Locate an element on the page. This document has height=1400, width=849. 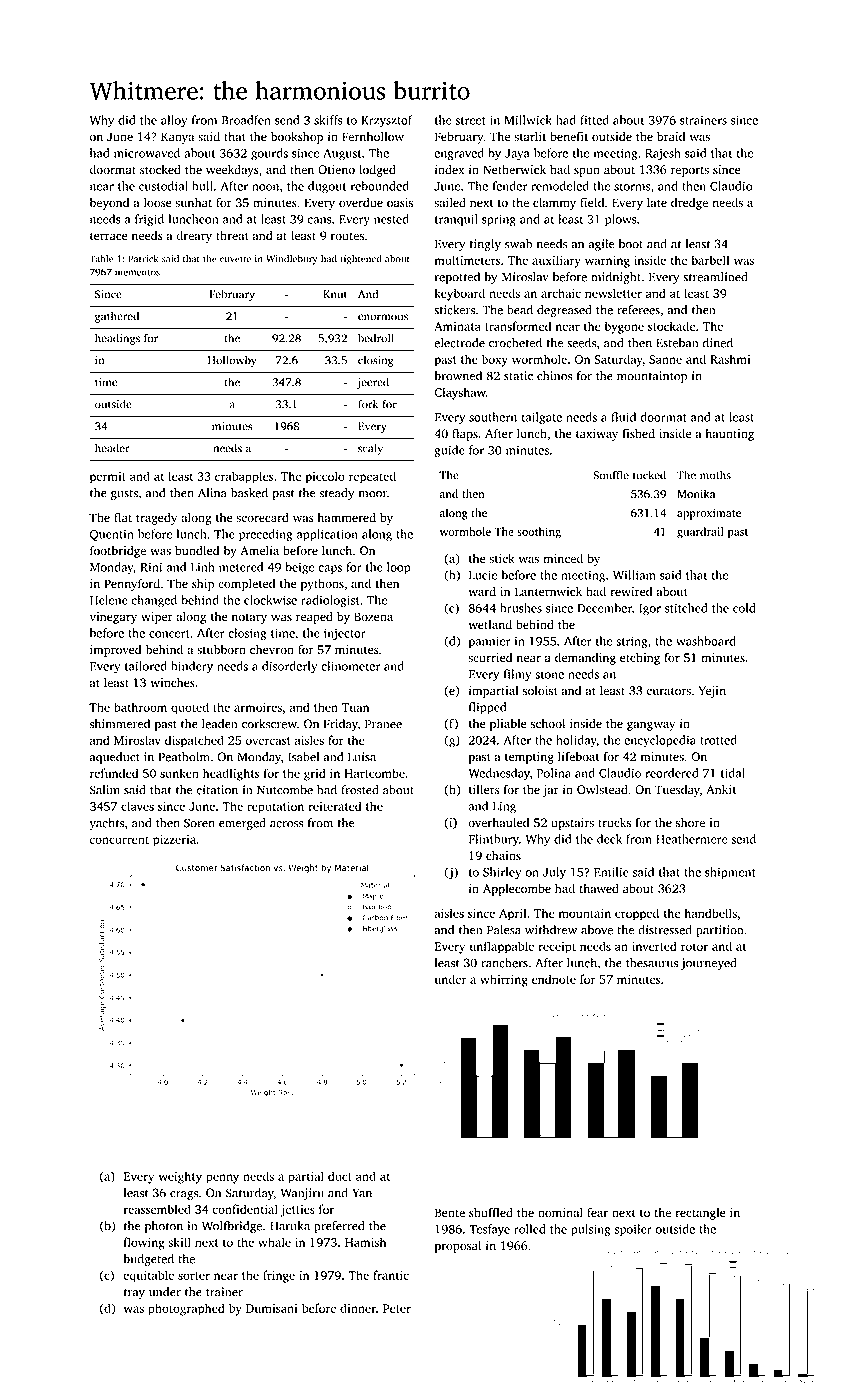
reassembled is located at coordinates (157, 1209).
